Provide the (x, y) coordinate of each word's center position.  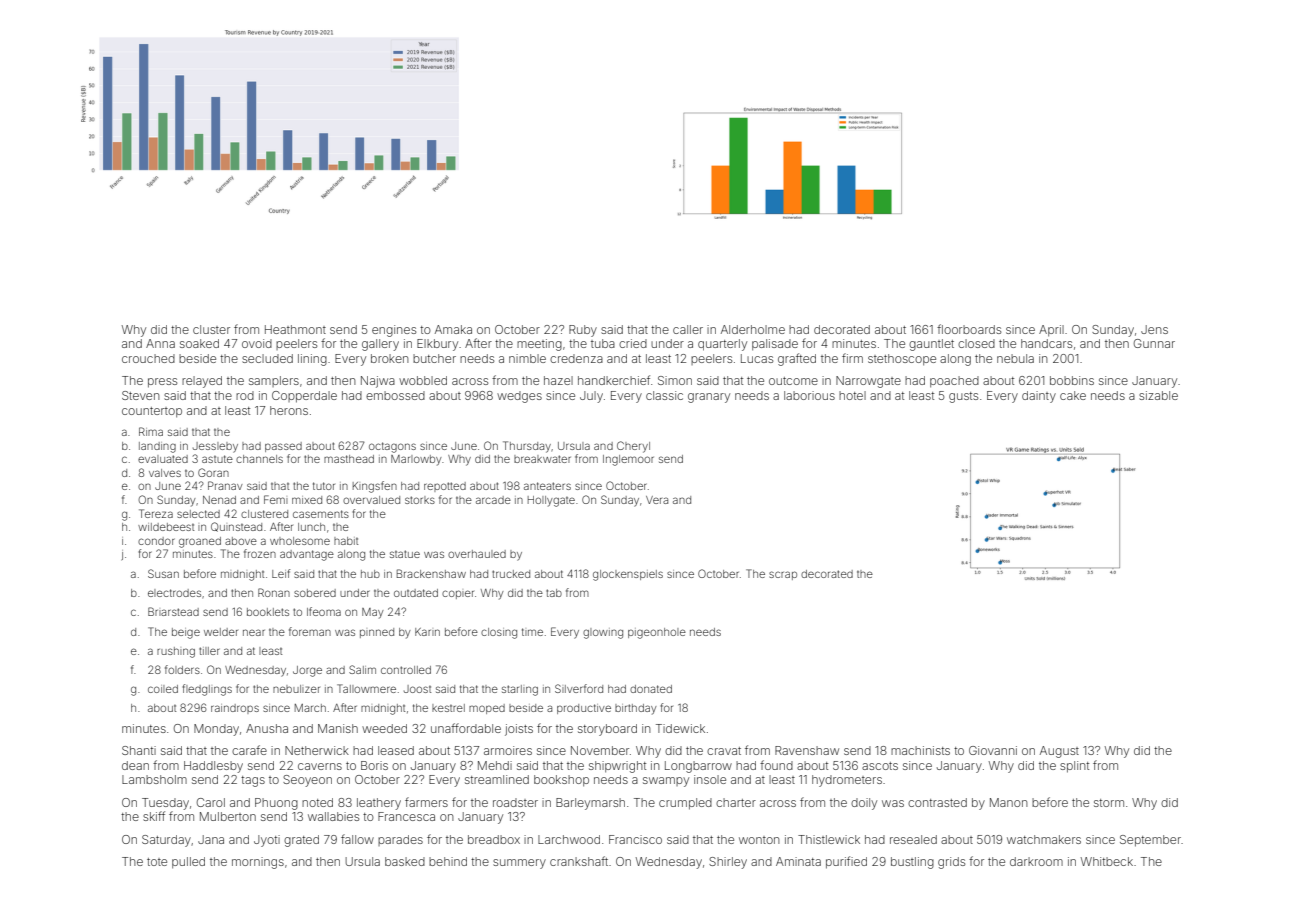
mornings (258, 863)
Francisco (635, 839)
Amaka (453, 329)
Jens (1154, 329)
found (776, 765)
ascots (880, 766)
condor (156, 541)
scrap (783, 575)
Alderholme (753, 329)
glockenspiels (628, 575)
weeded (384, 728)
